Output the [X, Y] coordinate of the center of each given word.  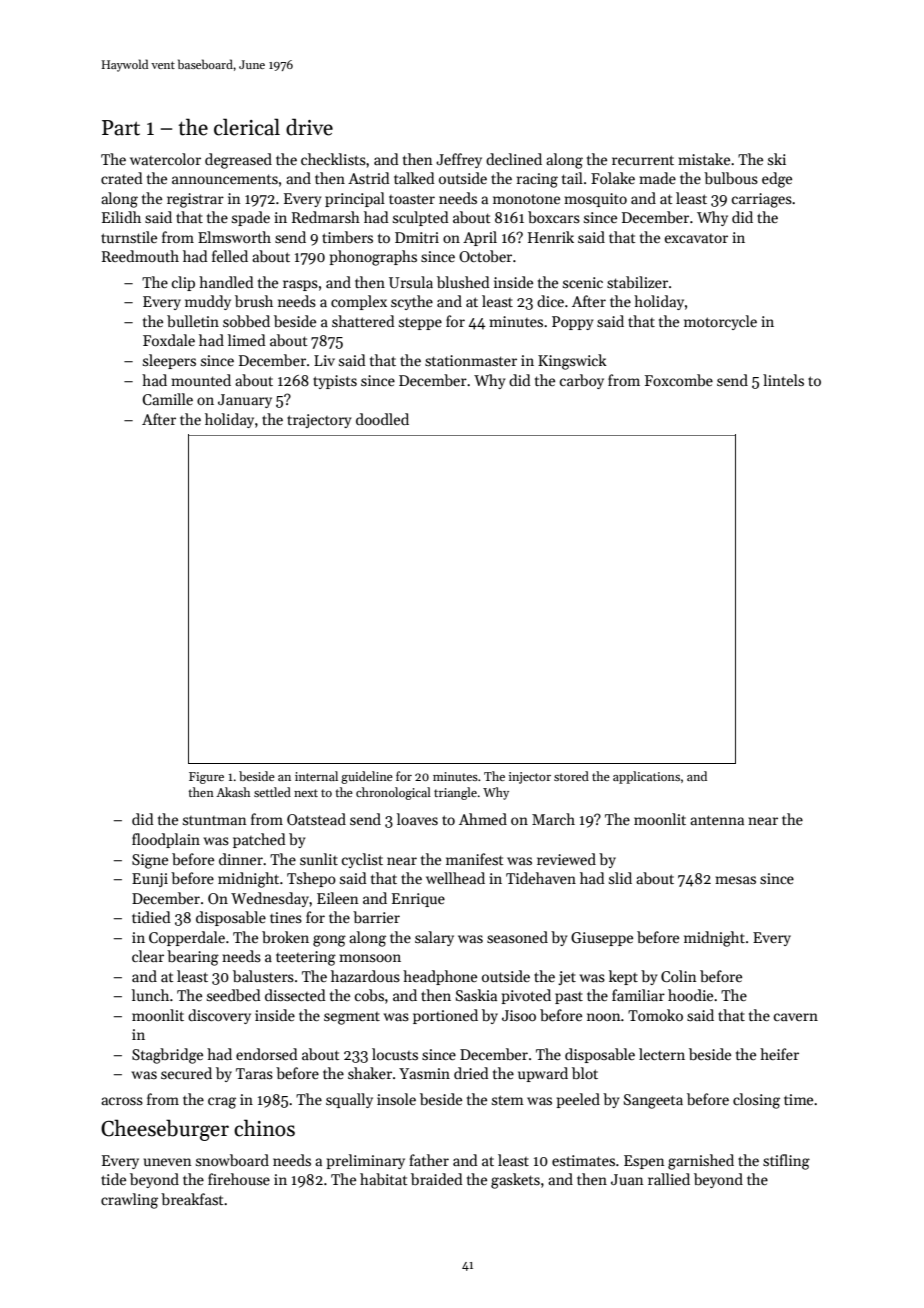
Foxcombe [679, 380]
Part [121, 128]
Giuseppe [602, 939]
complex [359, 302]
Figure [206, 778]
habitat [384, 1179]
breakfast [192, 1199]
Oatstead [316, 819]
